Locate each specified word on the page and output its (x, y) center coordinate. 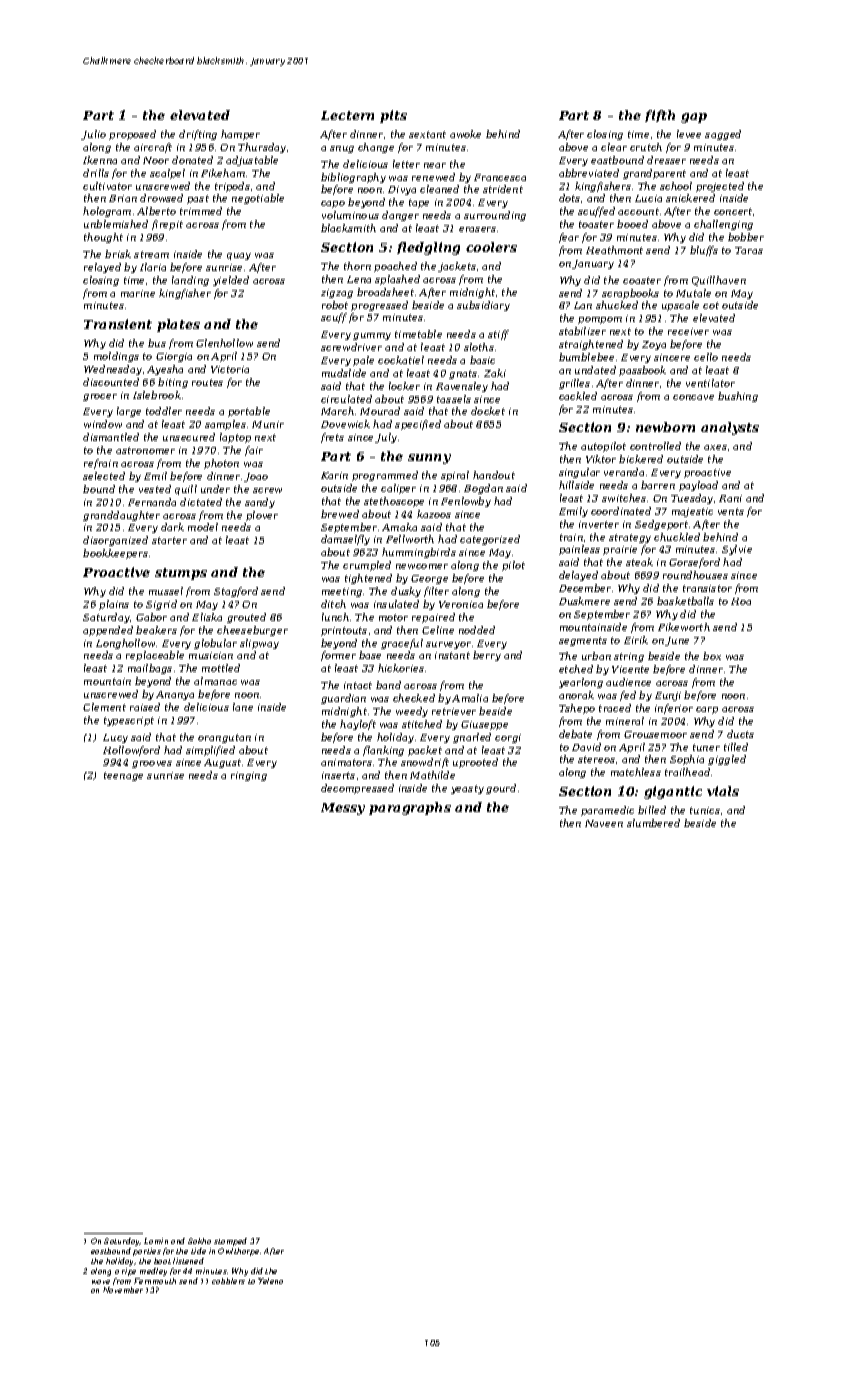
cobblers (228, 1281)
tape (419, 203)
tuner (706, 747)
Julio (93, 135)
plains (114, 605)
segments (583, 641)
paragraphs (410, 808)
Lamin (156, 1241)
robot (335, 305)
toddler (164, 411)
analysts (730, 428)
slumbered (653, 823)
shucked (617, 305)
